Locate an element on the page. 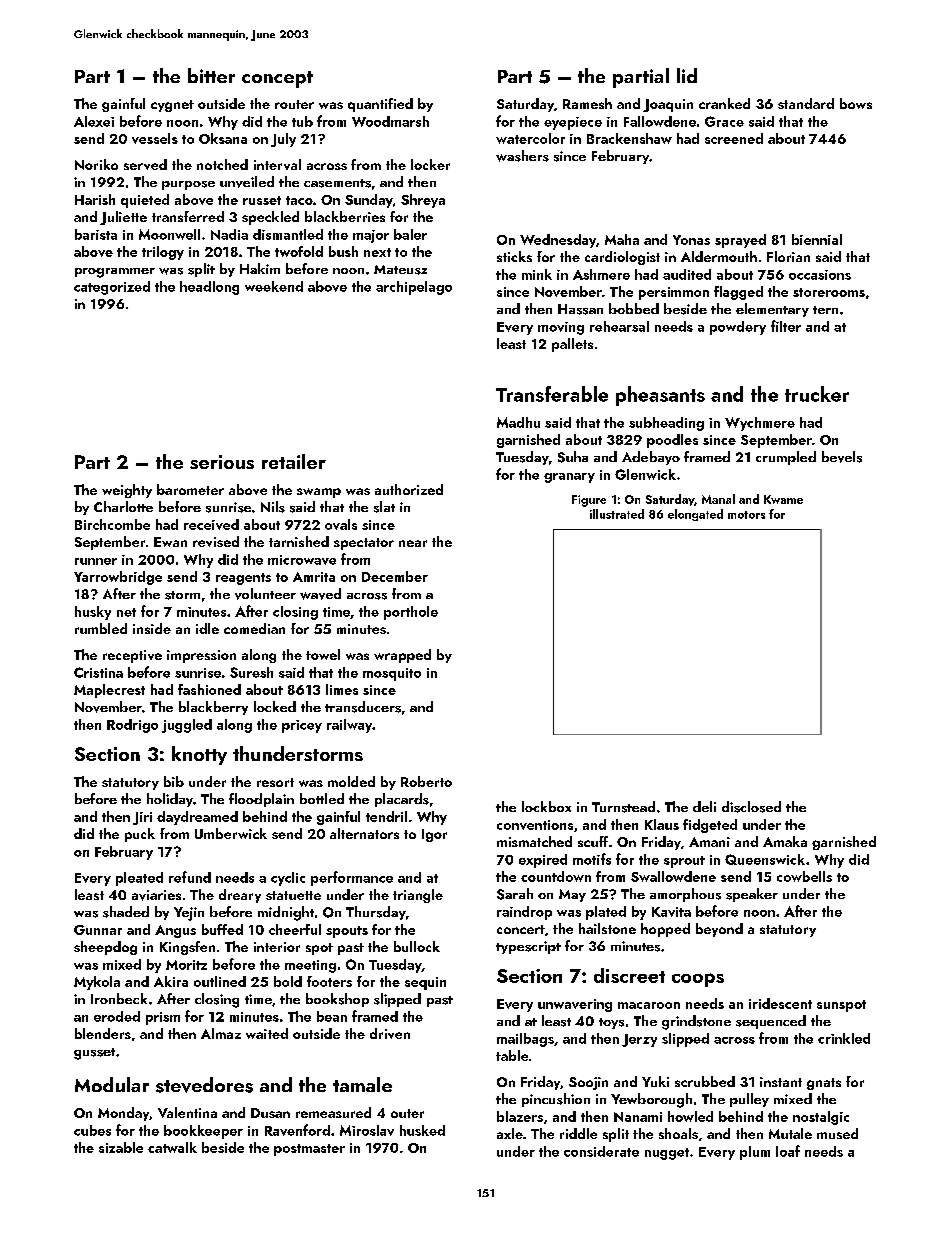 This document has height=1233, width=952. Shreya is located at coordinates (423, 201).
